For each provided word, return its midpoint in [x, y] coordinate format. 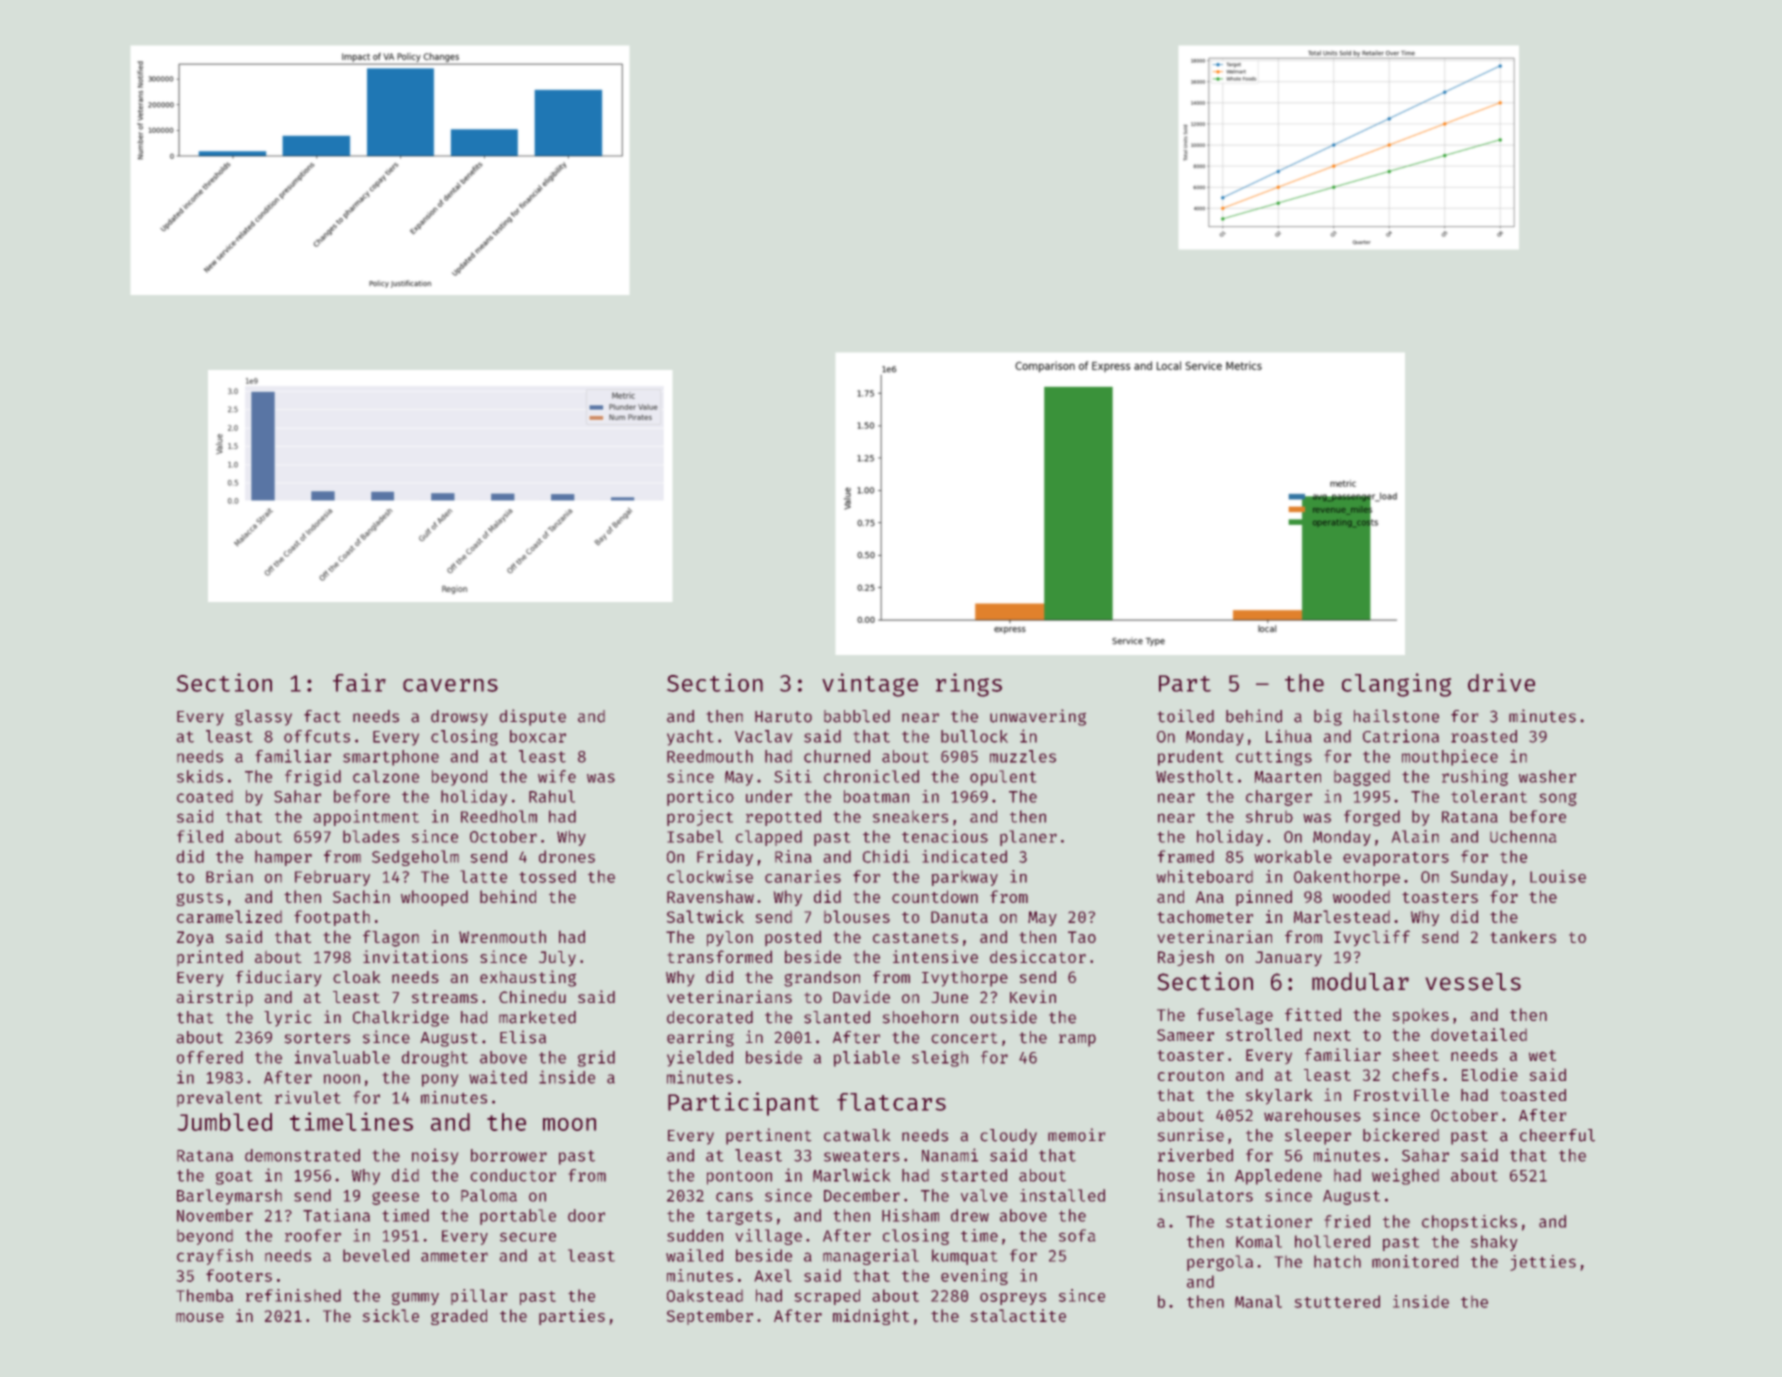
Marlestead [1342, 916]
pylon [730, 939]
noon [342, 1079]
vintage [870, 685]
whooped [434, 898]
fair [359, 682]
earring [700, 1038]
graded [459, 1317]
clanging [1396, 685]
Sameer [1185, 1035]
